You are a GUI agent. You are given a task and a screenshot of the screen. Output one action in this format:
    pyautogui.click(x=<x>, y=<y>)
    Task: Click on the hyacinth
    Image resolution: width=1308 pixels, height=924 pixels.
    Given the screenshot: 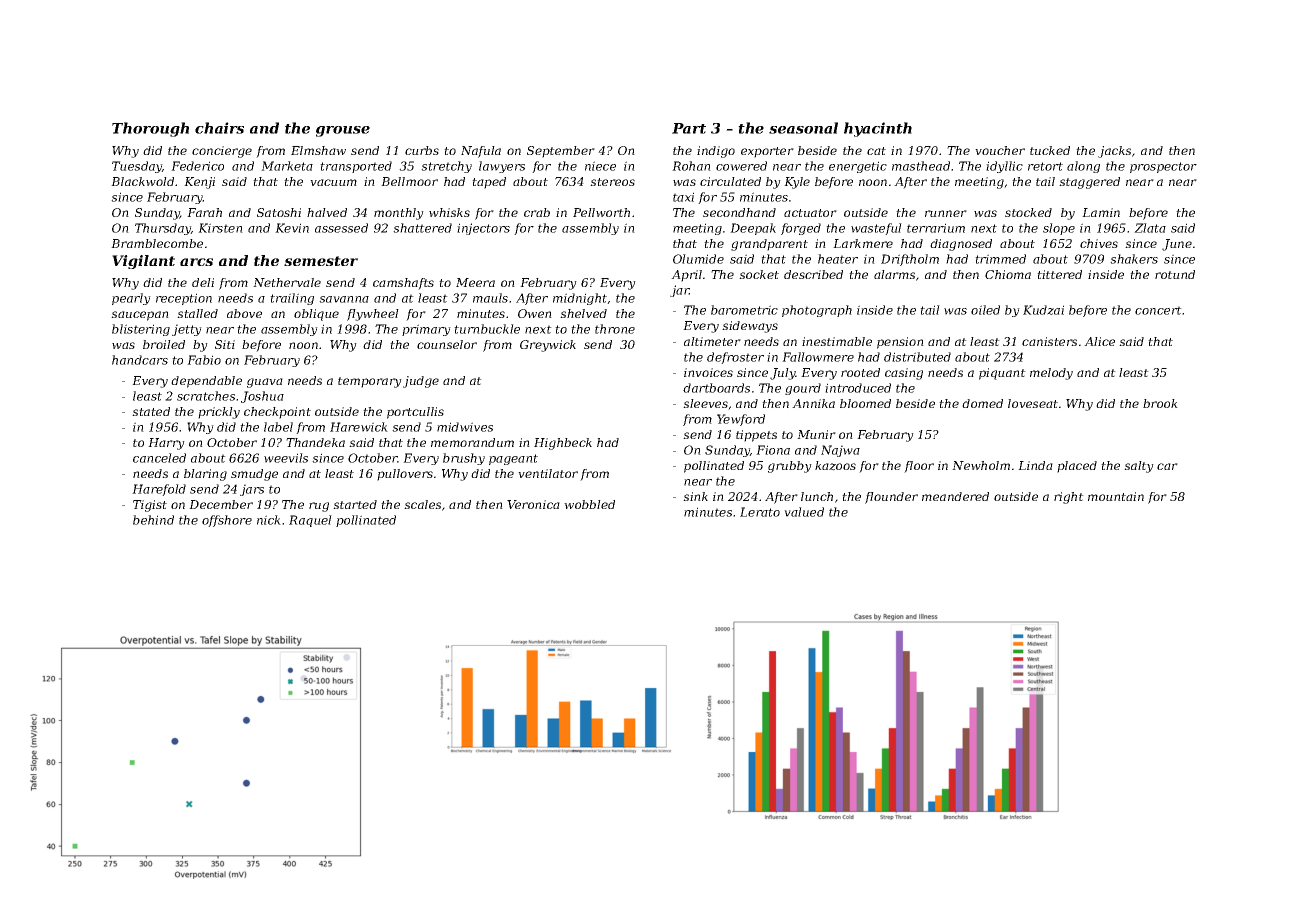 What is the action you would take?
    pyautogui.click(x=878, y=129)
